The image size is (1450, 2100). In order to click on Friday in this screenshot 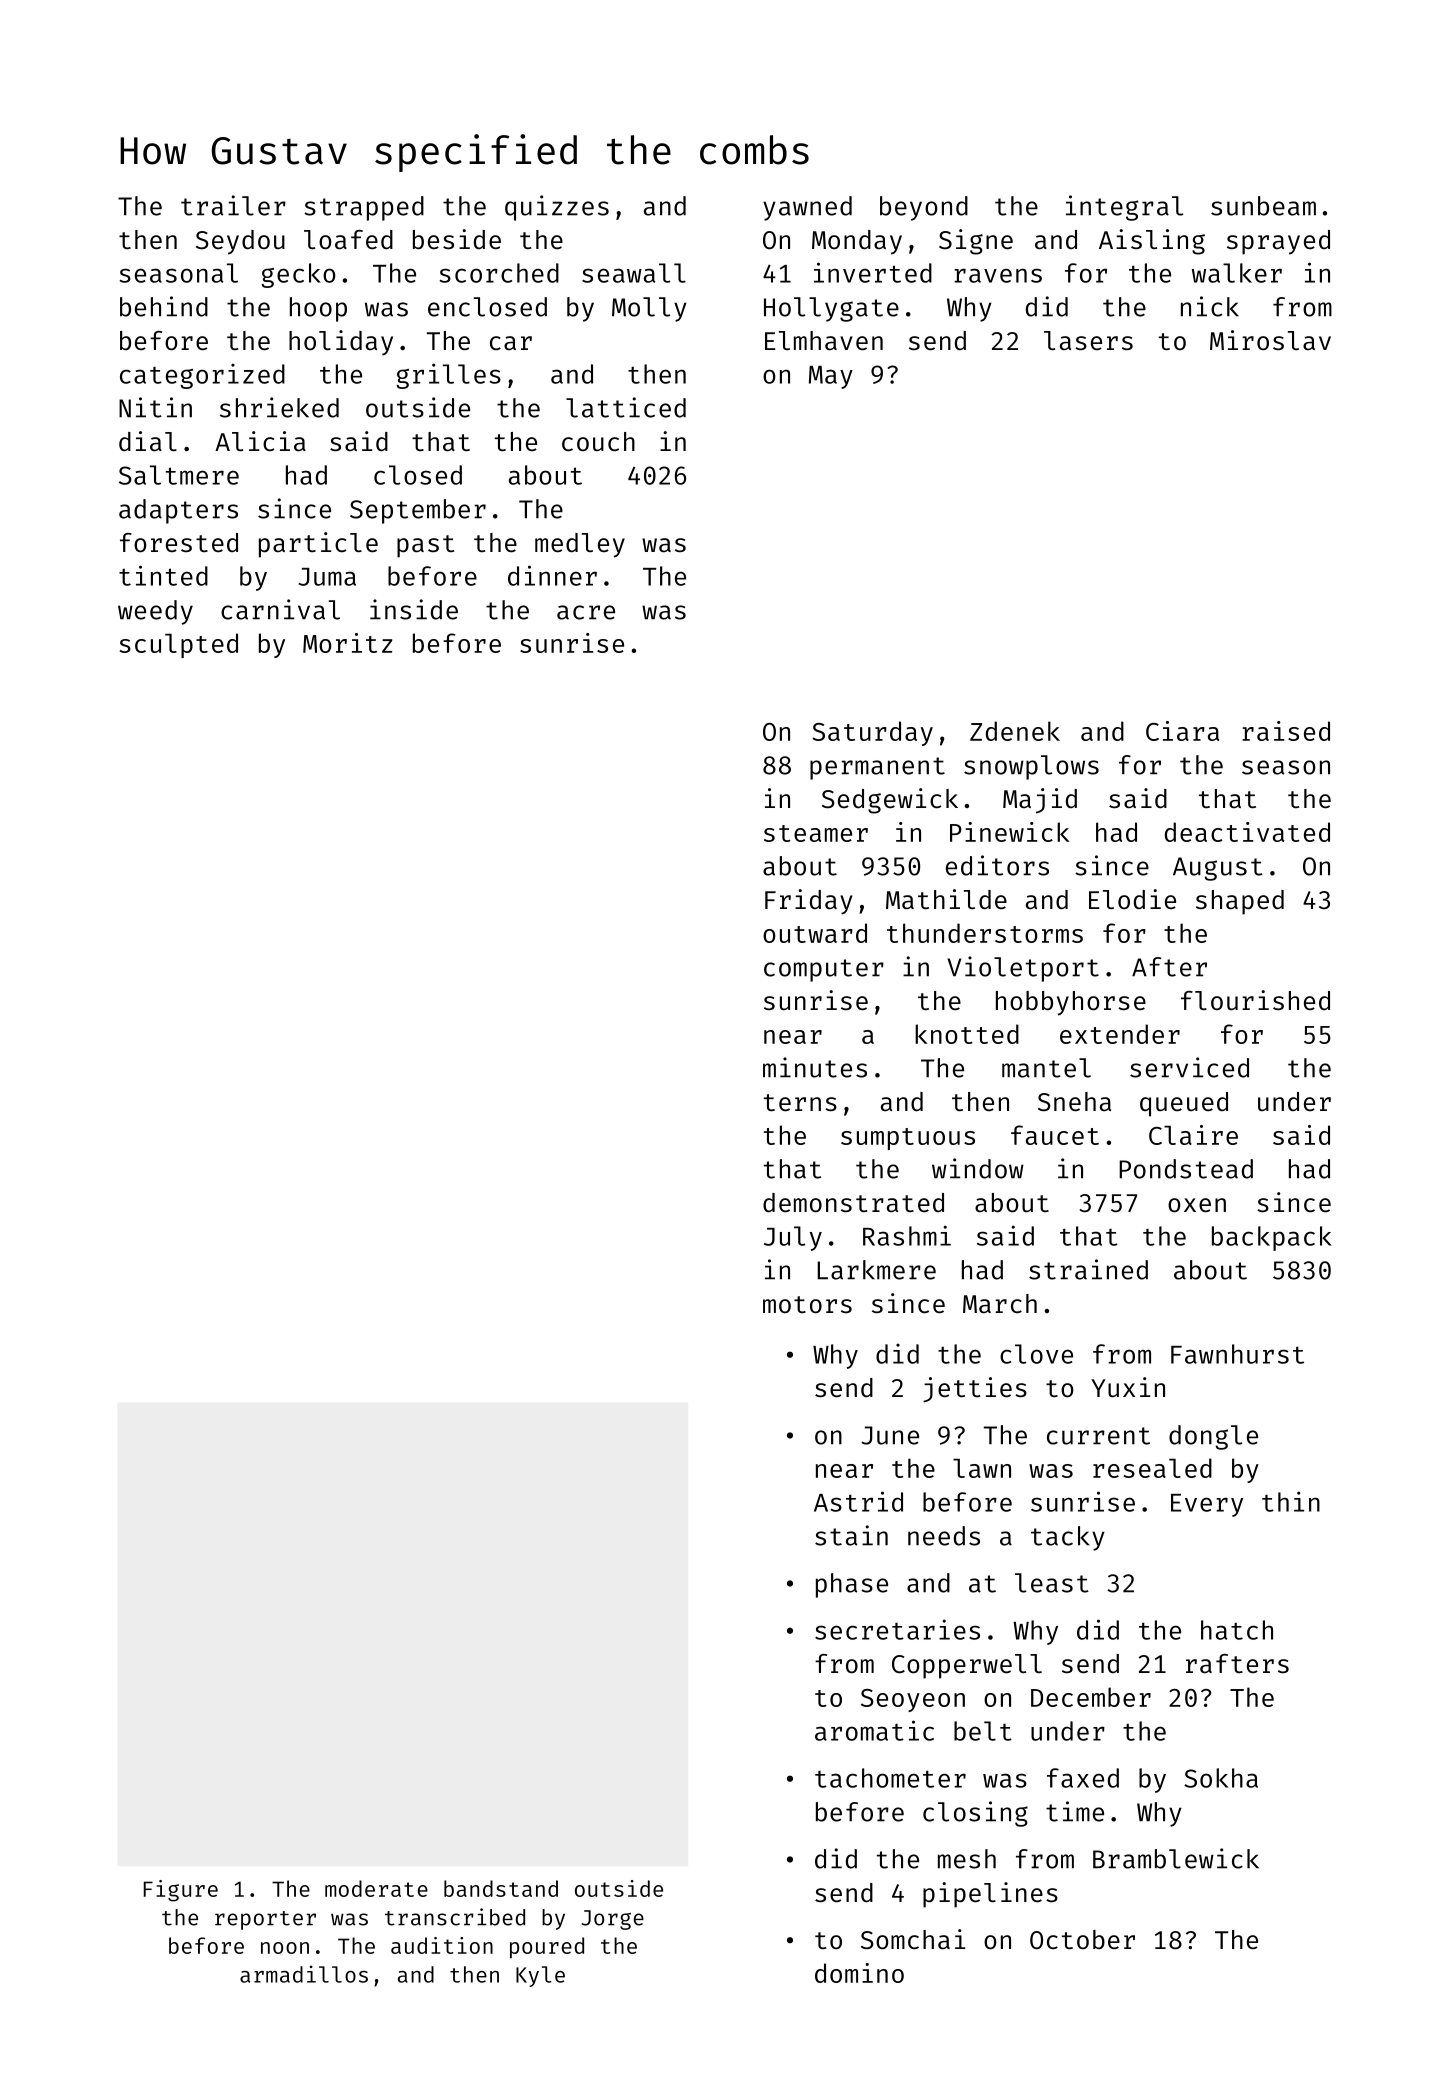, I will do `click(808, 902)`.
